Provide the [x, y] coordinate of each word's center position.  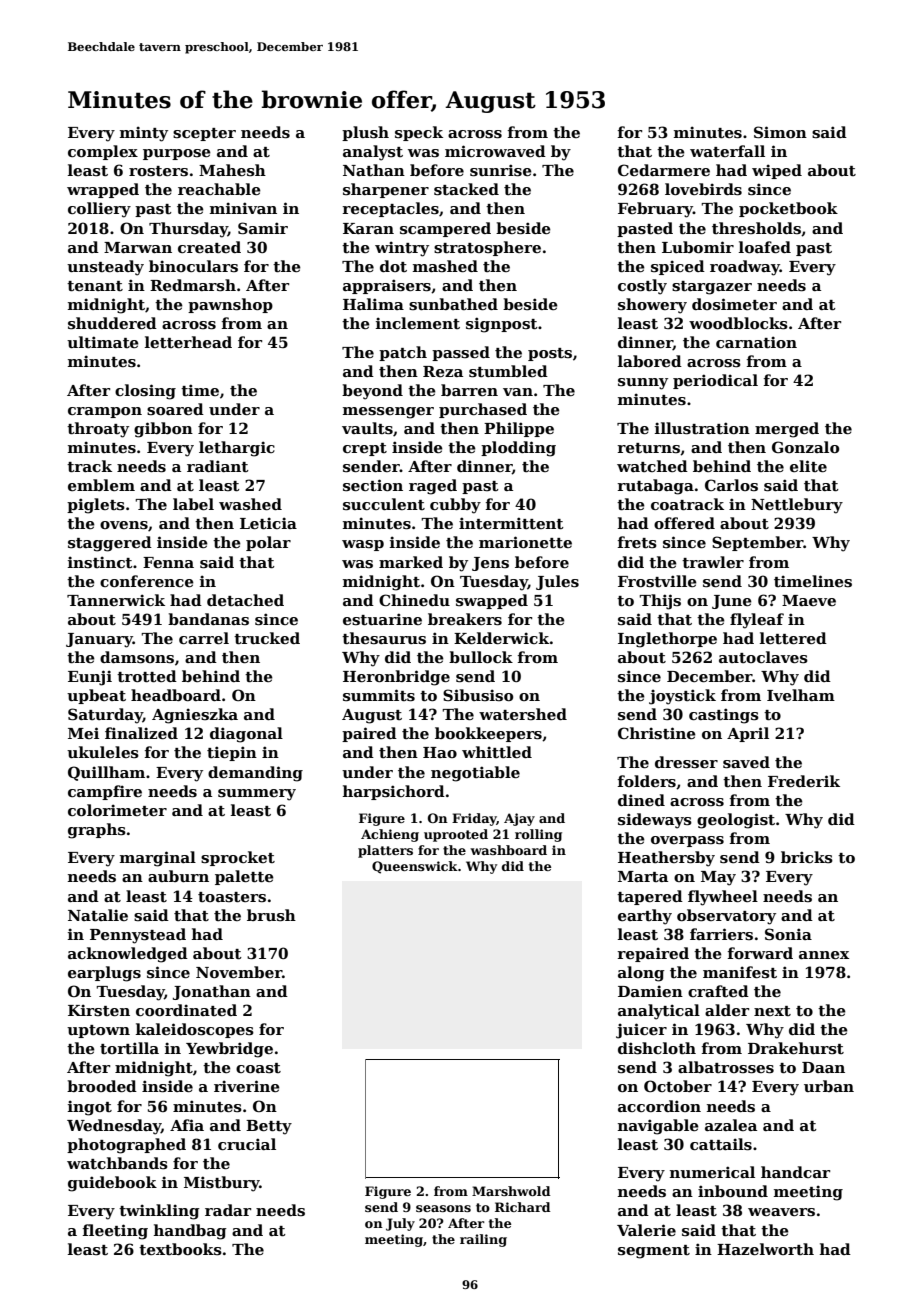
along [641, 974]
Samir [263, 228]
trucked [267, 638]
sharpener [386, 190]
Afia [187, 1125]
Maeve [809, 600]
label [193, 504]
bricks [807, 857]
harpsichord [394, 792]
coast [258, 1068]
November [239, 972]
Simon [780, 132]
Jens [490, 564]
